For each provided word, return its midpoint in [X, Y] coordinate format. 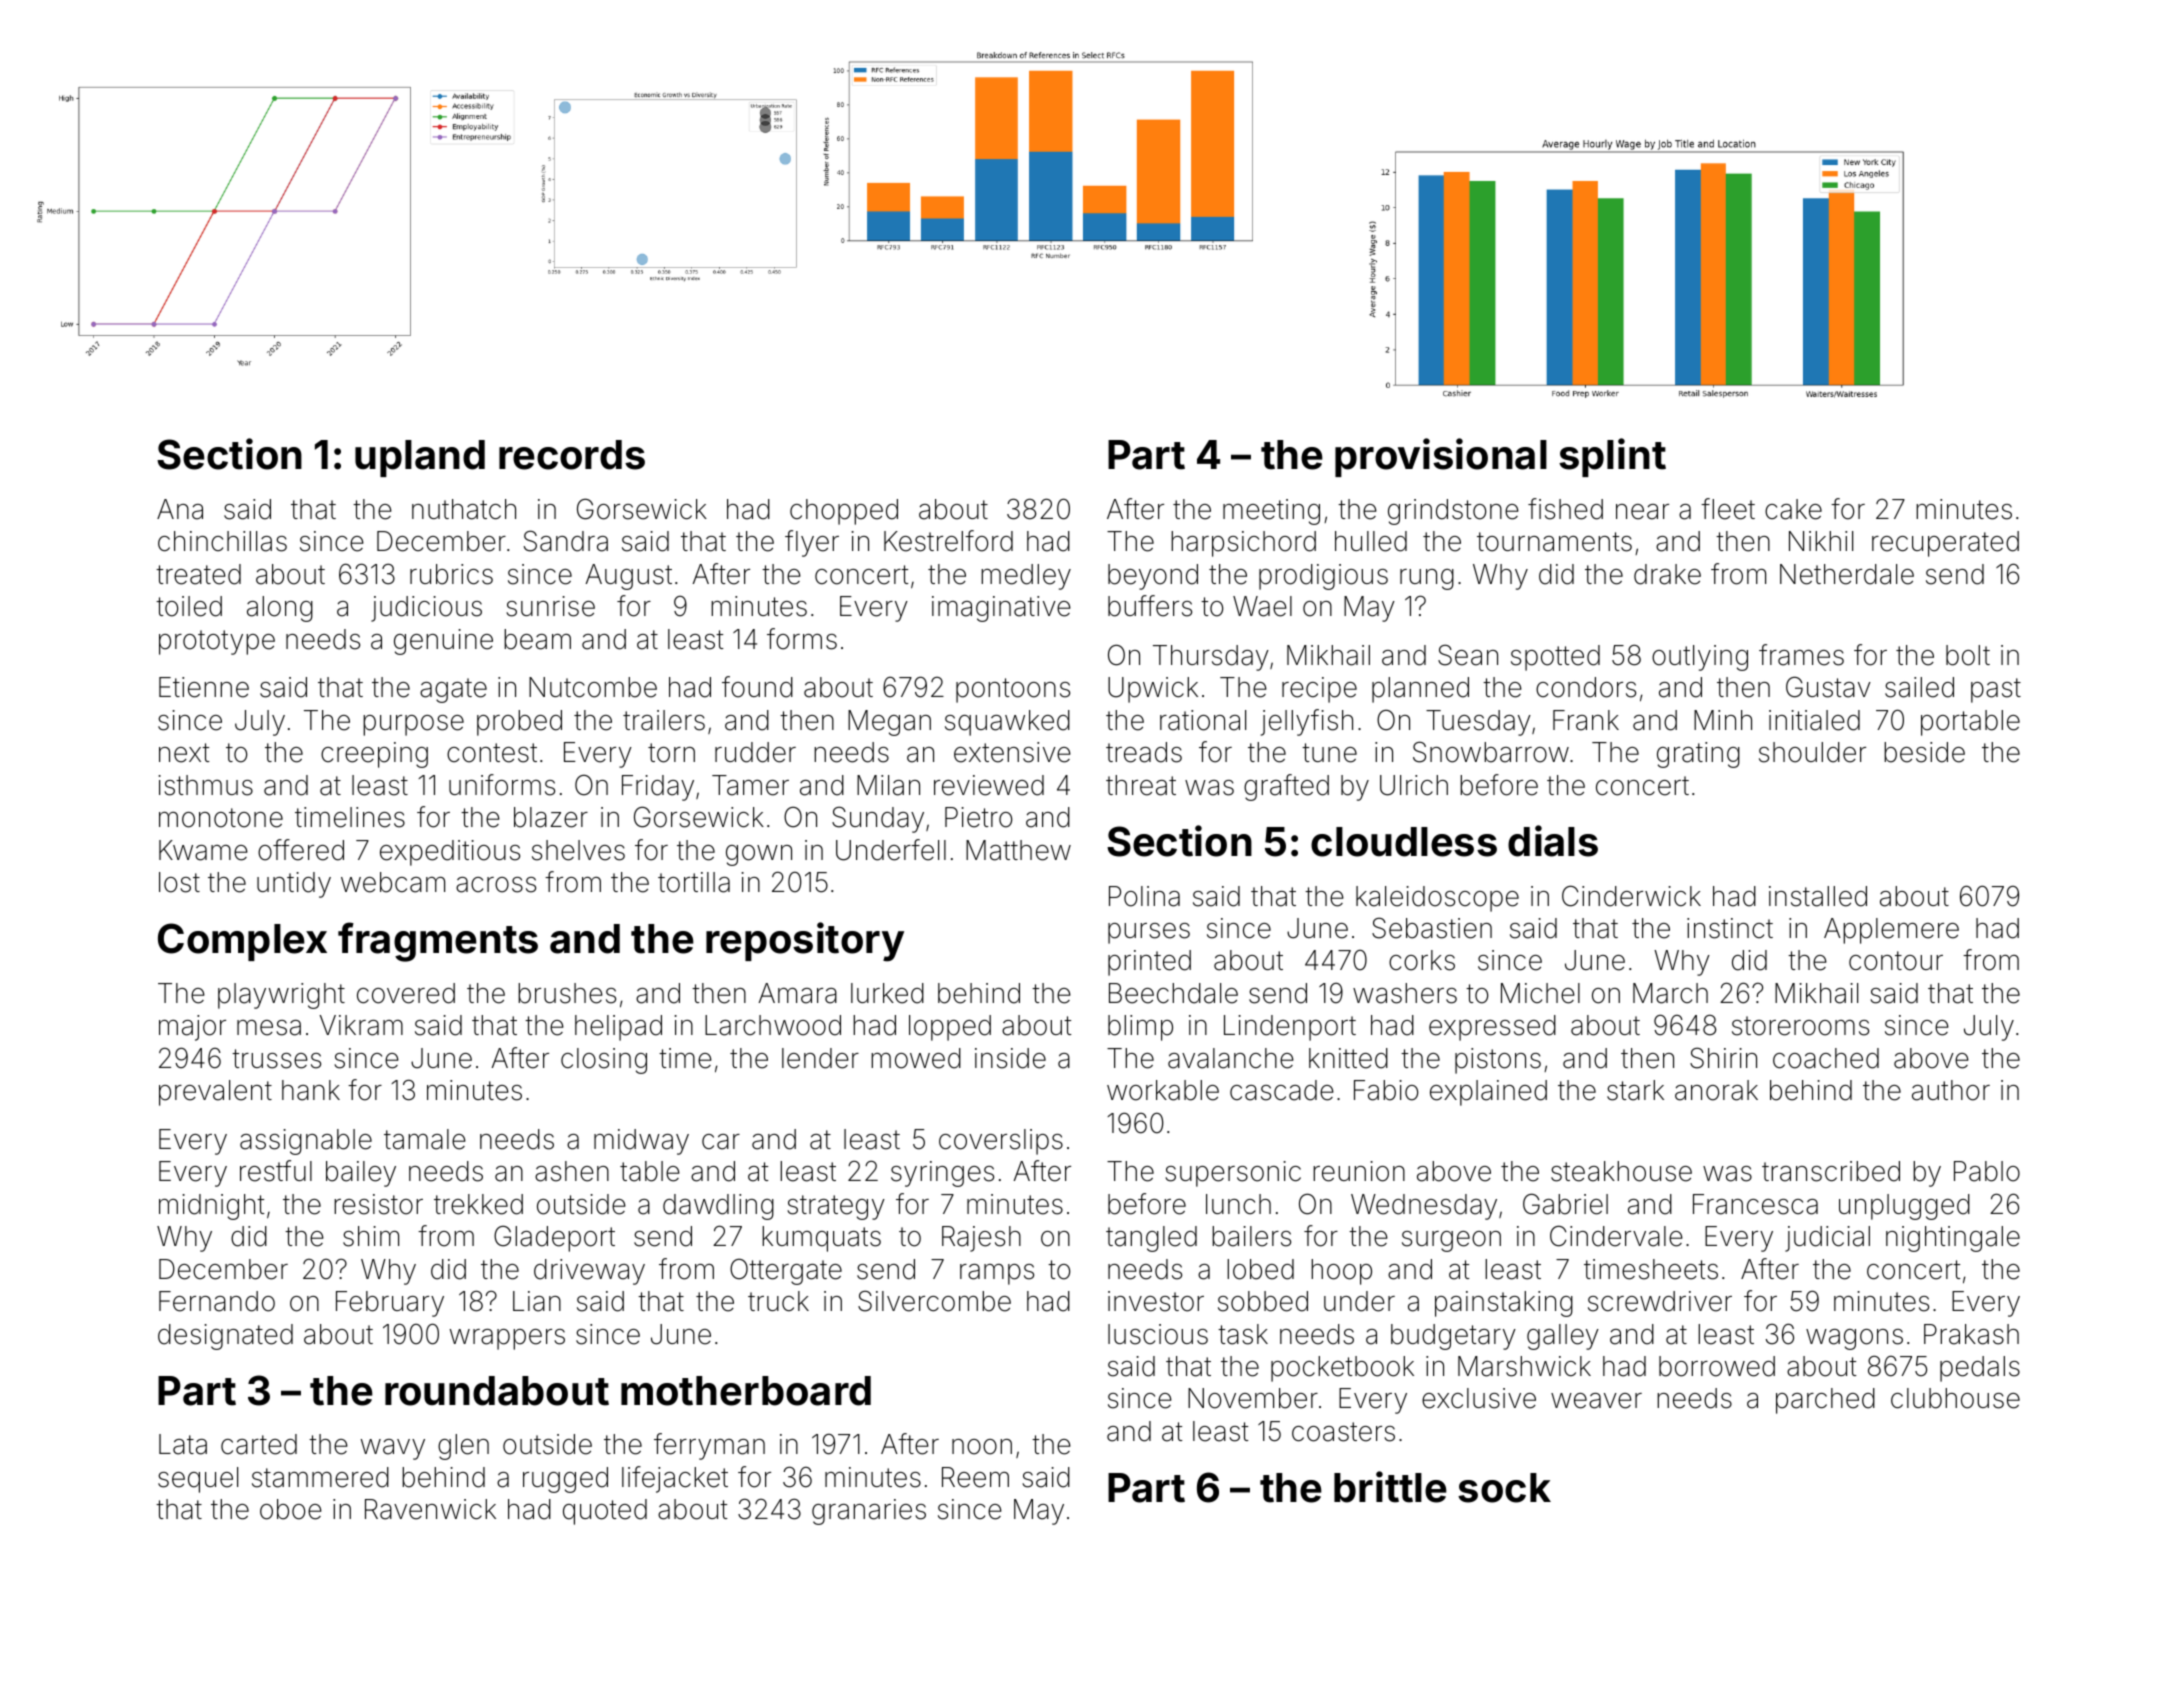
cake [1793, 509]
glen [463, 1447]
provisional [1441, 457]
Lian [537, 1301]
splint [1612, 457]
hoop [1341, 1272]
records [572, 455]
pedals [1980, 1369]
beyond [1153, 577]
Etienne [204, 687]
